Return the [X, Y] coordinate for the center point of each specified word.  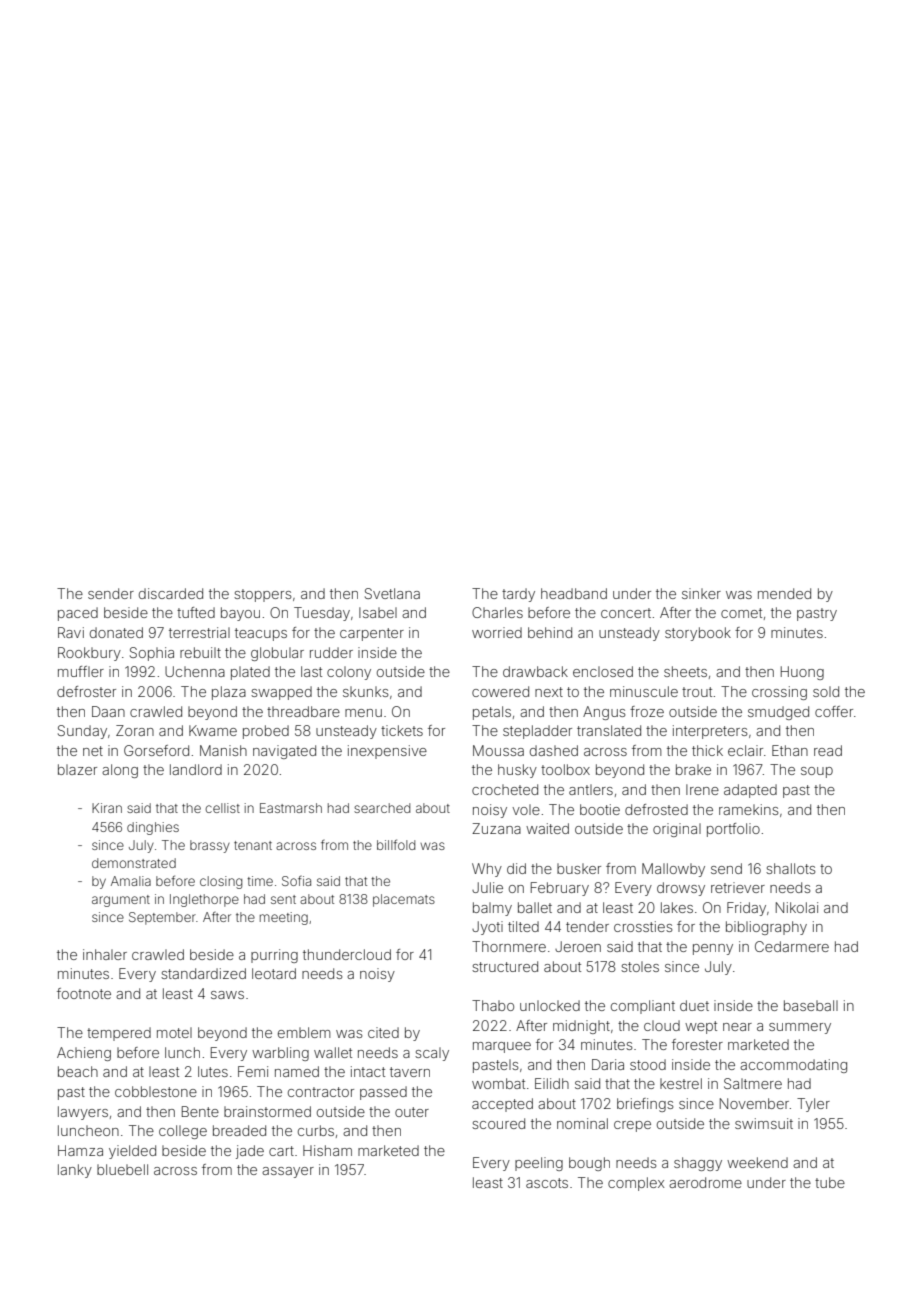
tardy [518, 595]
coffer [834, 711]
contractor [321, 1092]
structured [505, 966]
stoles [640, 966]
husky [517, 771]
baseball [811, 1005]
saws [227, 995]
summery [800, 1028]
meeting [284, 918]
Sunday [82, 732]
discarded [171, 593]
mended [784, 593]
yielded [132, 1152]
